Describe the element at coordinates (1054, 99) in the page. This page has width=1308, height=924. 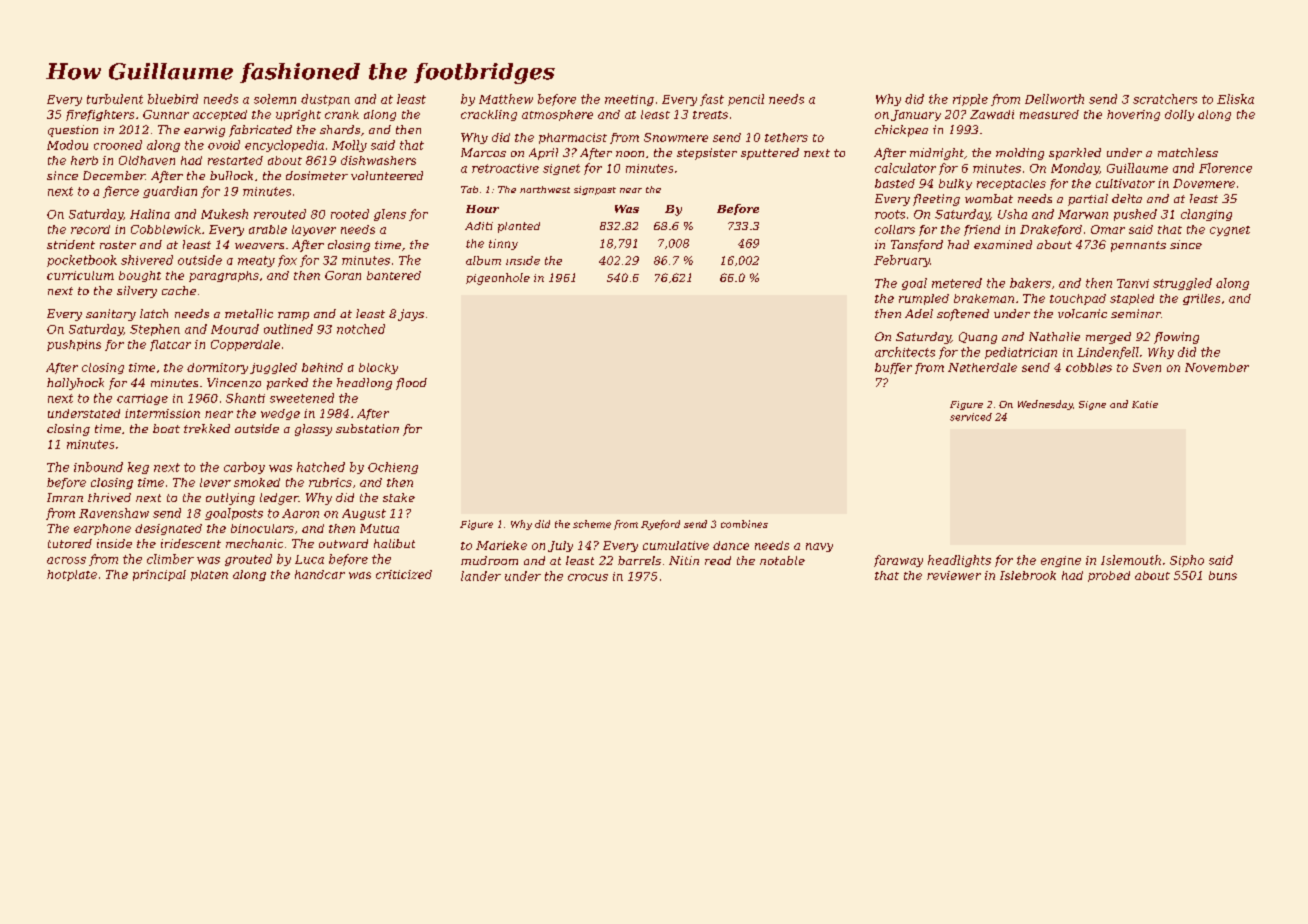
I see `Dellworth` at that location.
